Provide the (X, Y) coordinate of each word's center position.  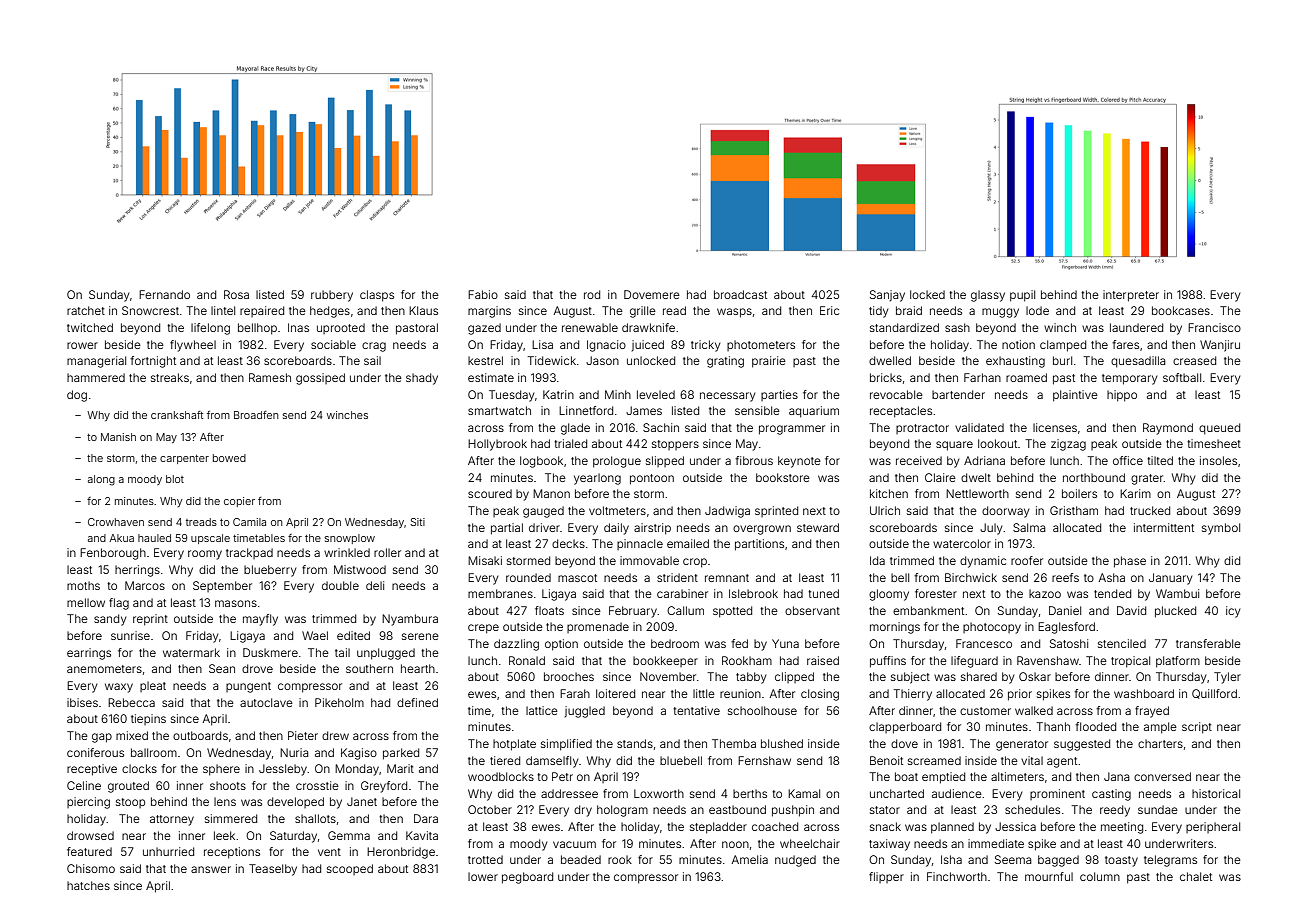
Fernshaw (764, 760)
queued (1219, 429)
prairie (769, 362)
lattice (542, 710)
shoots (228, 785)
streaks (170, 377)
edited (353, 635)
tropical (1130, 662)
